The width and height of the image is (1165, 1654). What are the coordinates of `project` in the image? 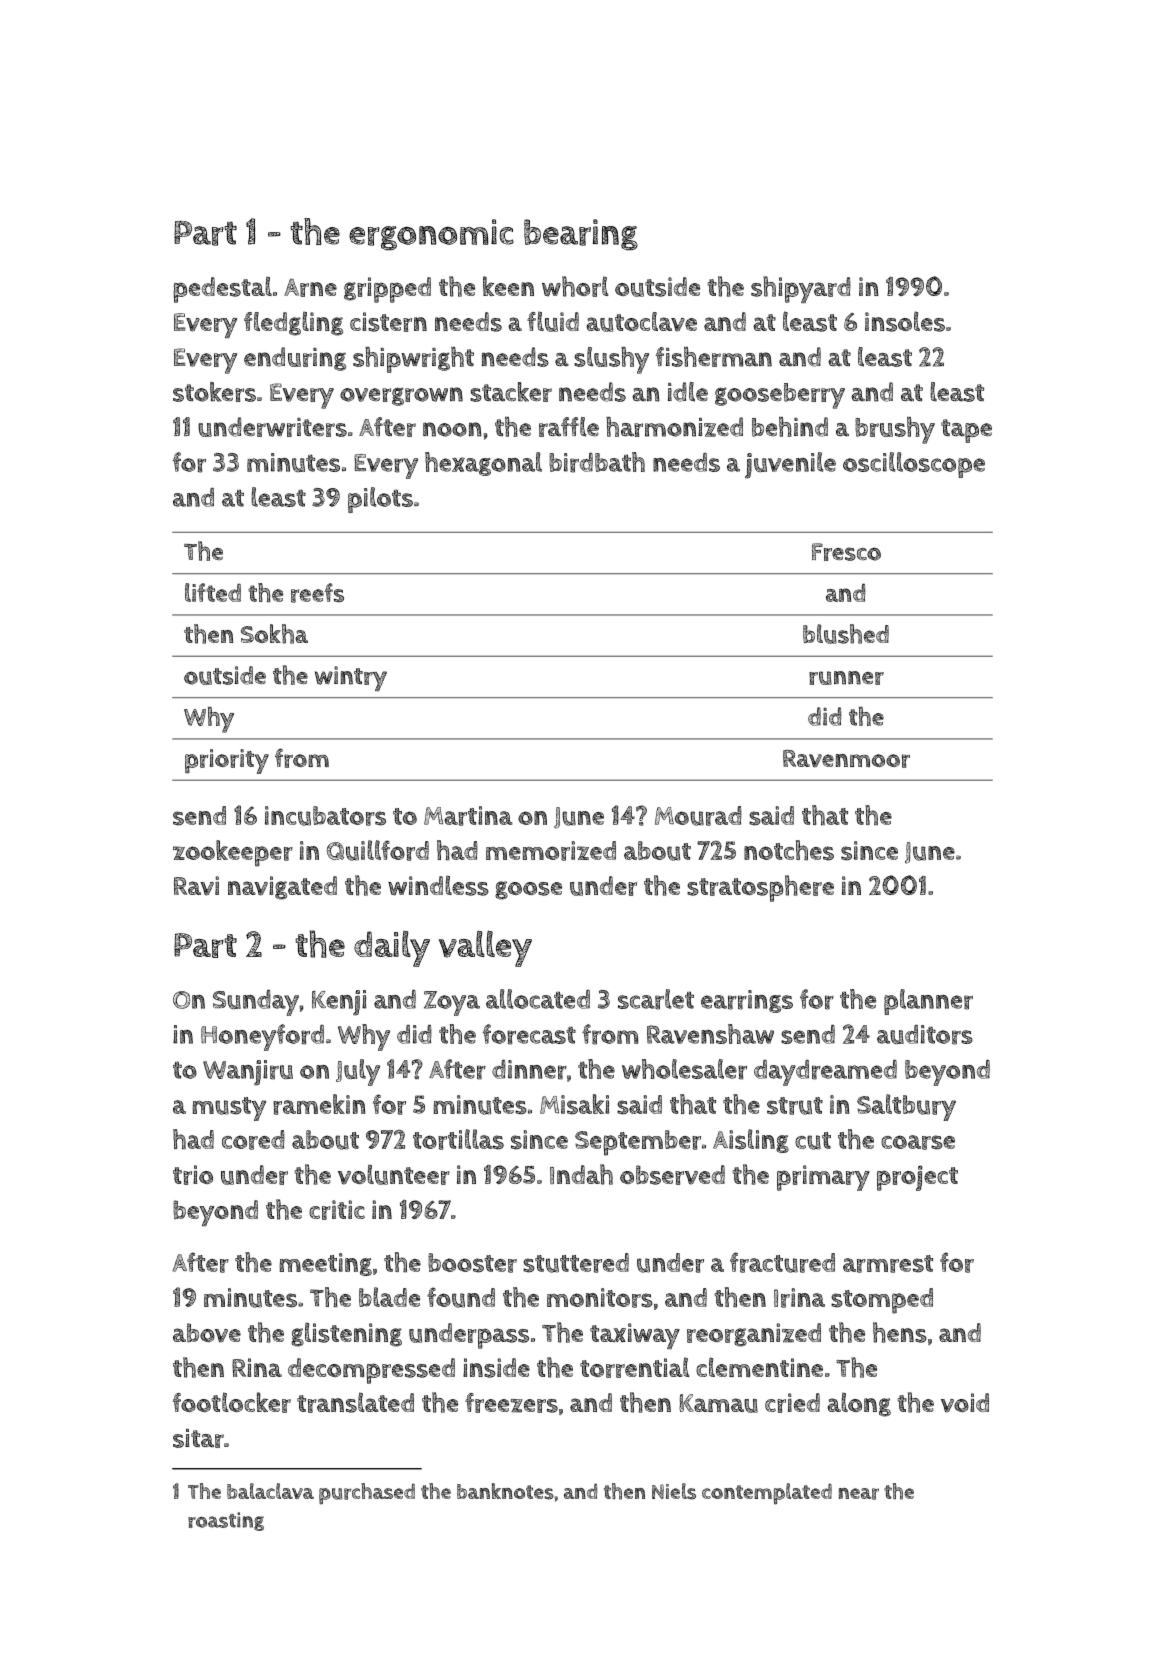 It's located at (917, 1178).
